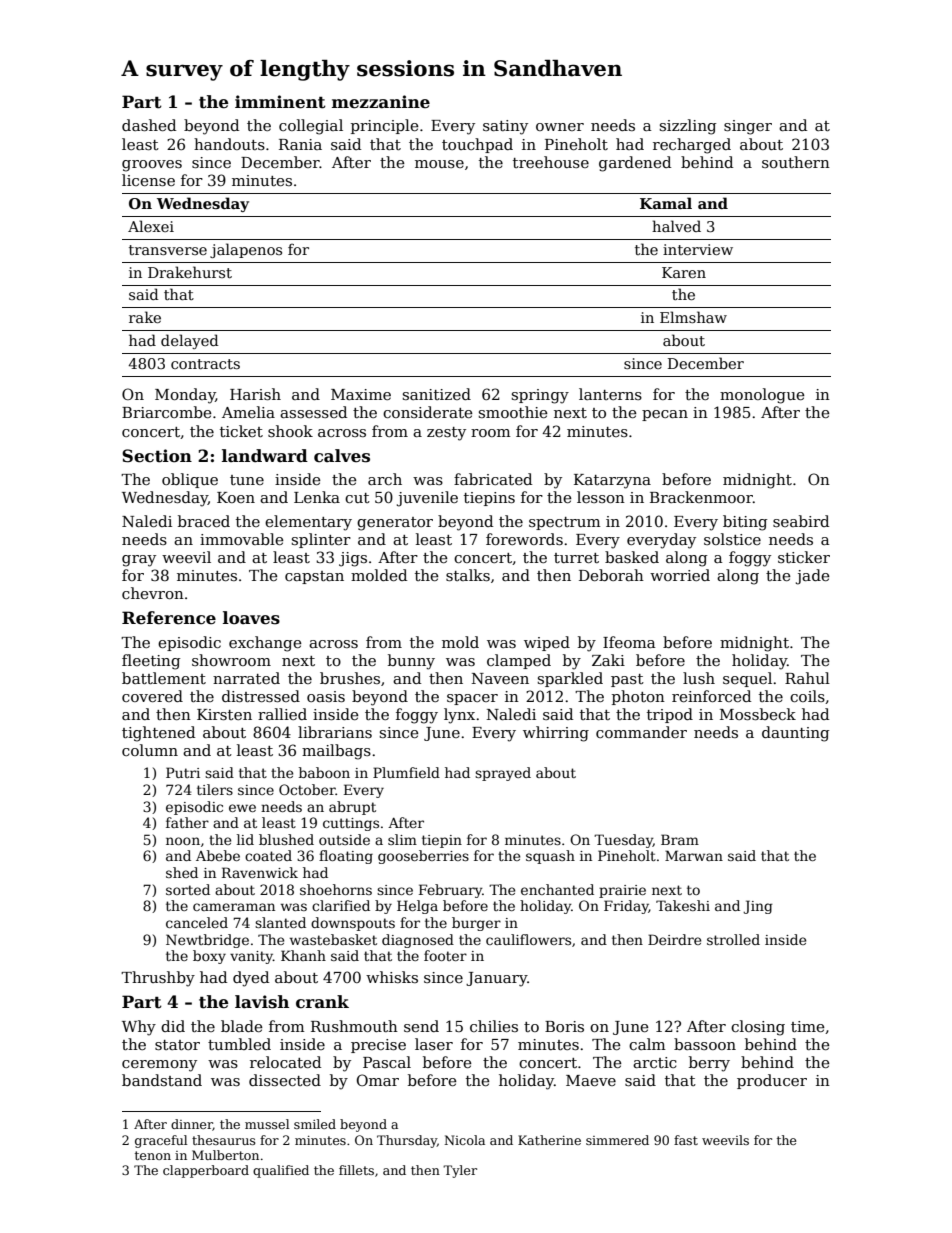 This image has width=952, height=1233. What do you see at coordinates (560, 127) in the image?
I see `owner` at bounding box center [560, 127].
